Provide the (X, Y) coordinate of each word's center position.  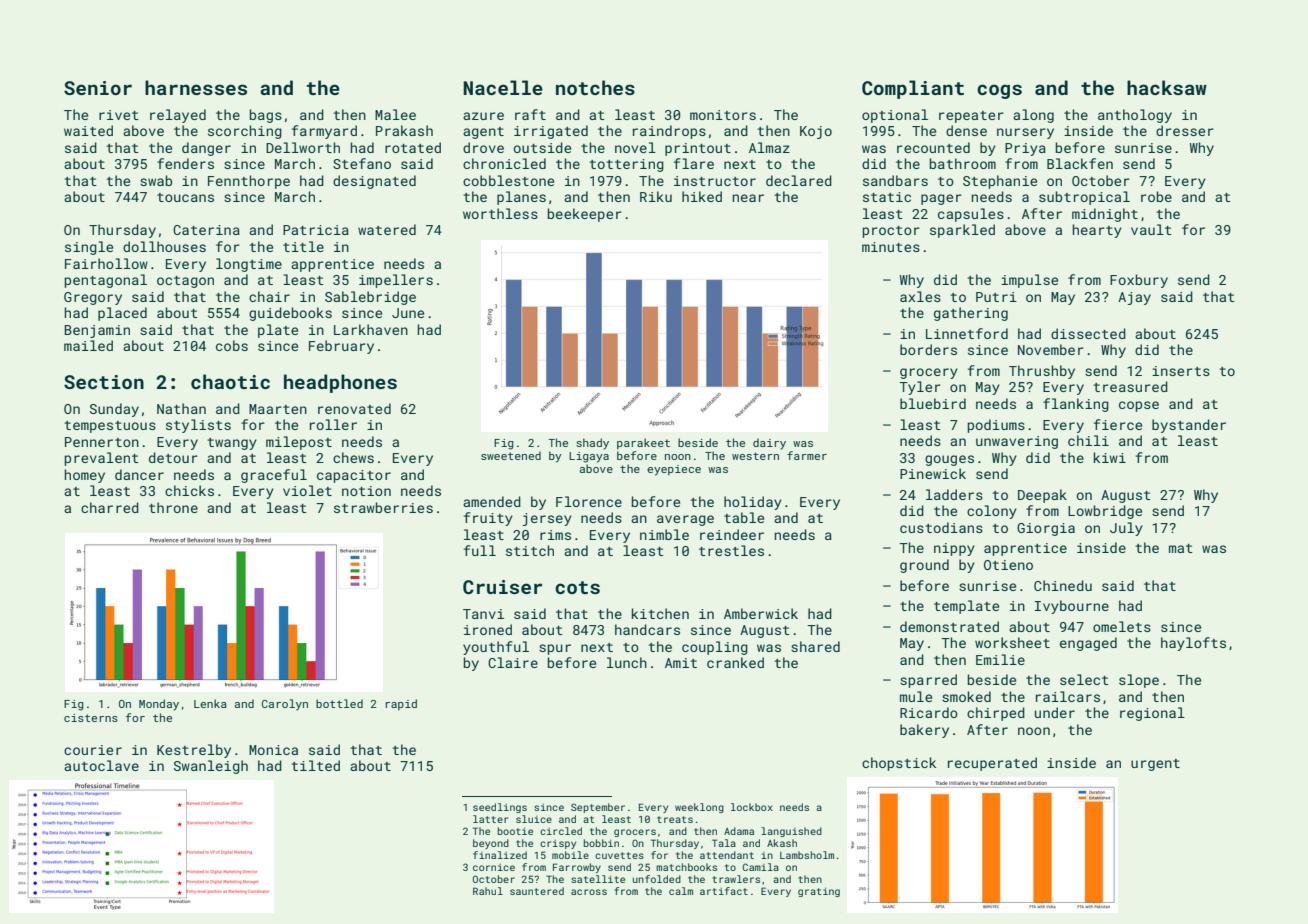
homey (84, 476)
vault (1151, 229)
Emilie (1000, 659)
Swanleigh (211, 767)
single (89, 248)
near (748, 198)
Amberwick (761, 613)
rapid (401, 704)
